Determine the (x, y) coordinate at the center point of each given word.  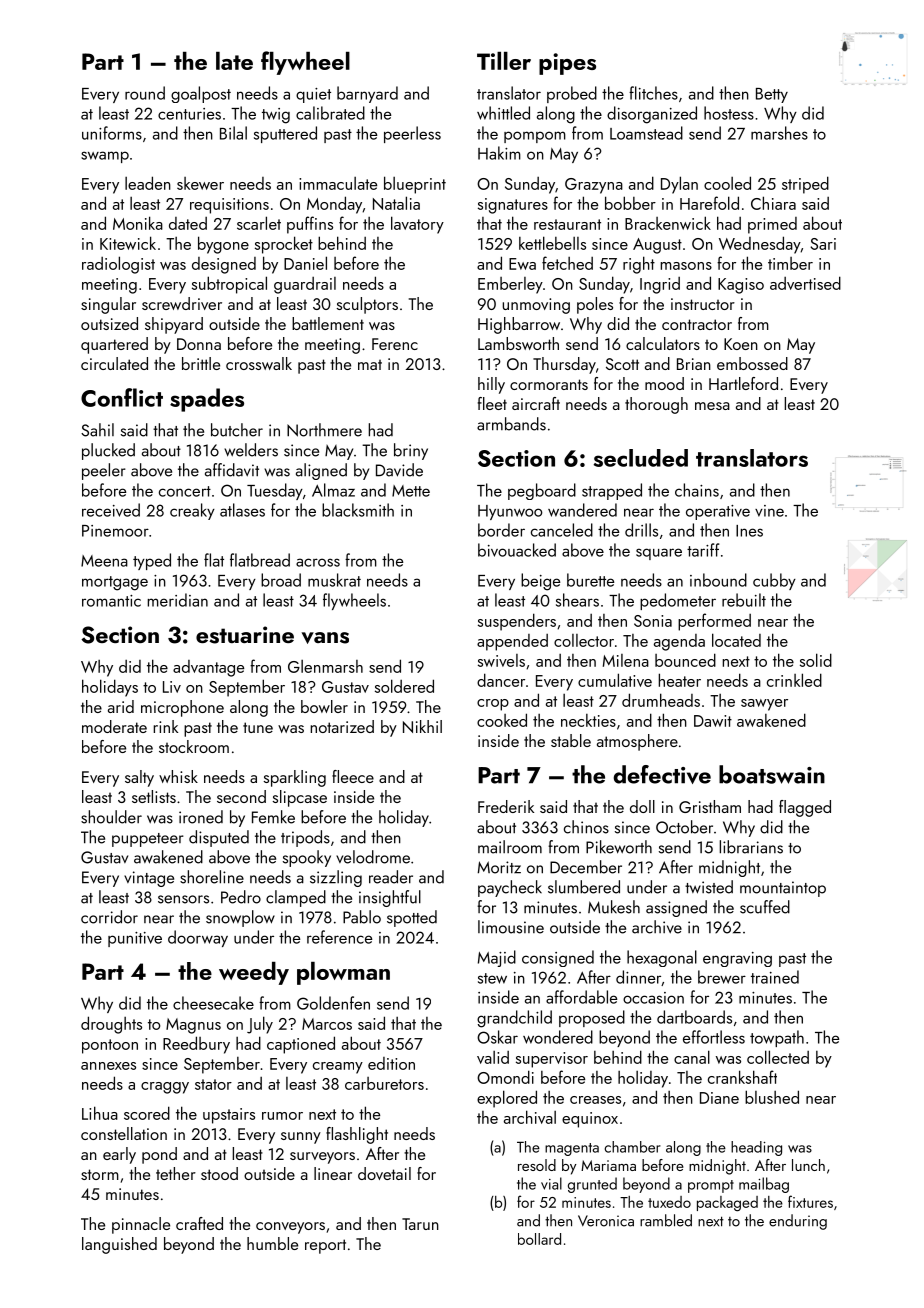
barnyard (367, 94)
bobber (630, 203)
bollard (539, 1239)
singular (108, 305)
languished (119, 1245)
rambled (666, 1220)
